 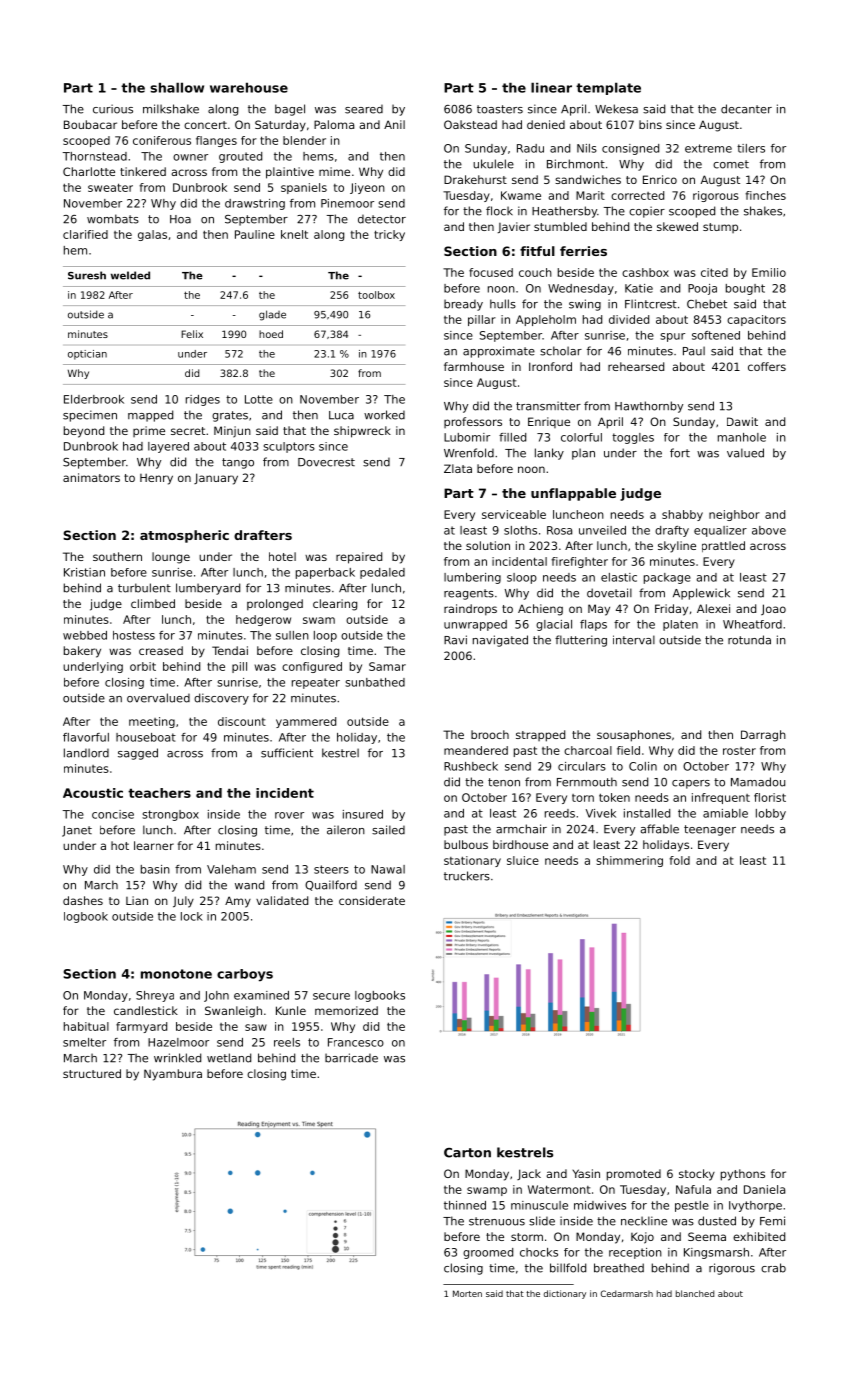 I want to click on unflappable, so click(x=573, y=494).
